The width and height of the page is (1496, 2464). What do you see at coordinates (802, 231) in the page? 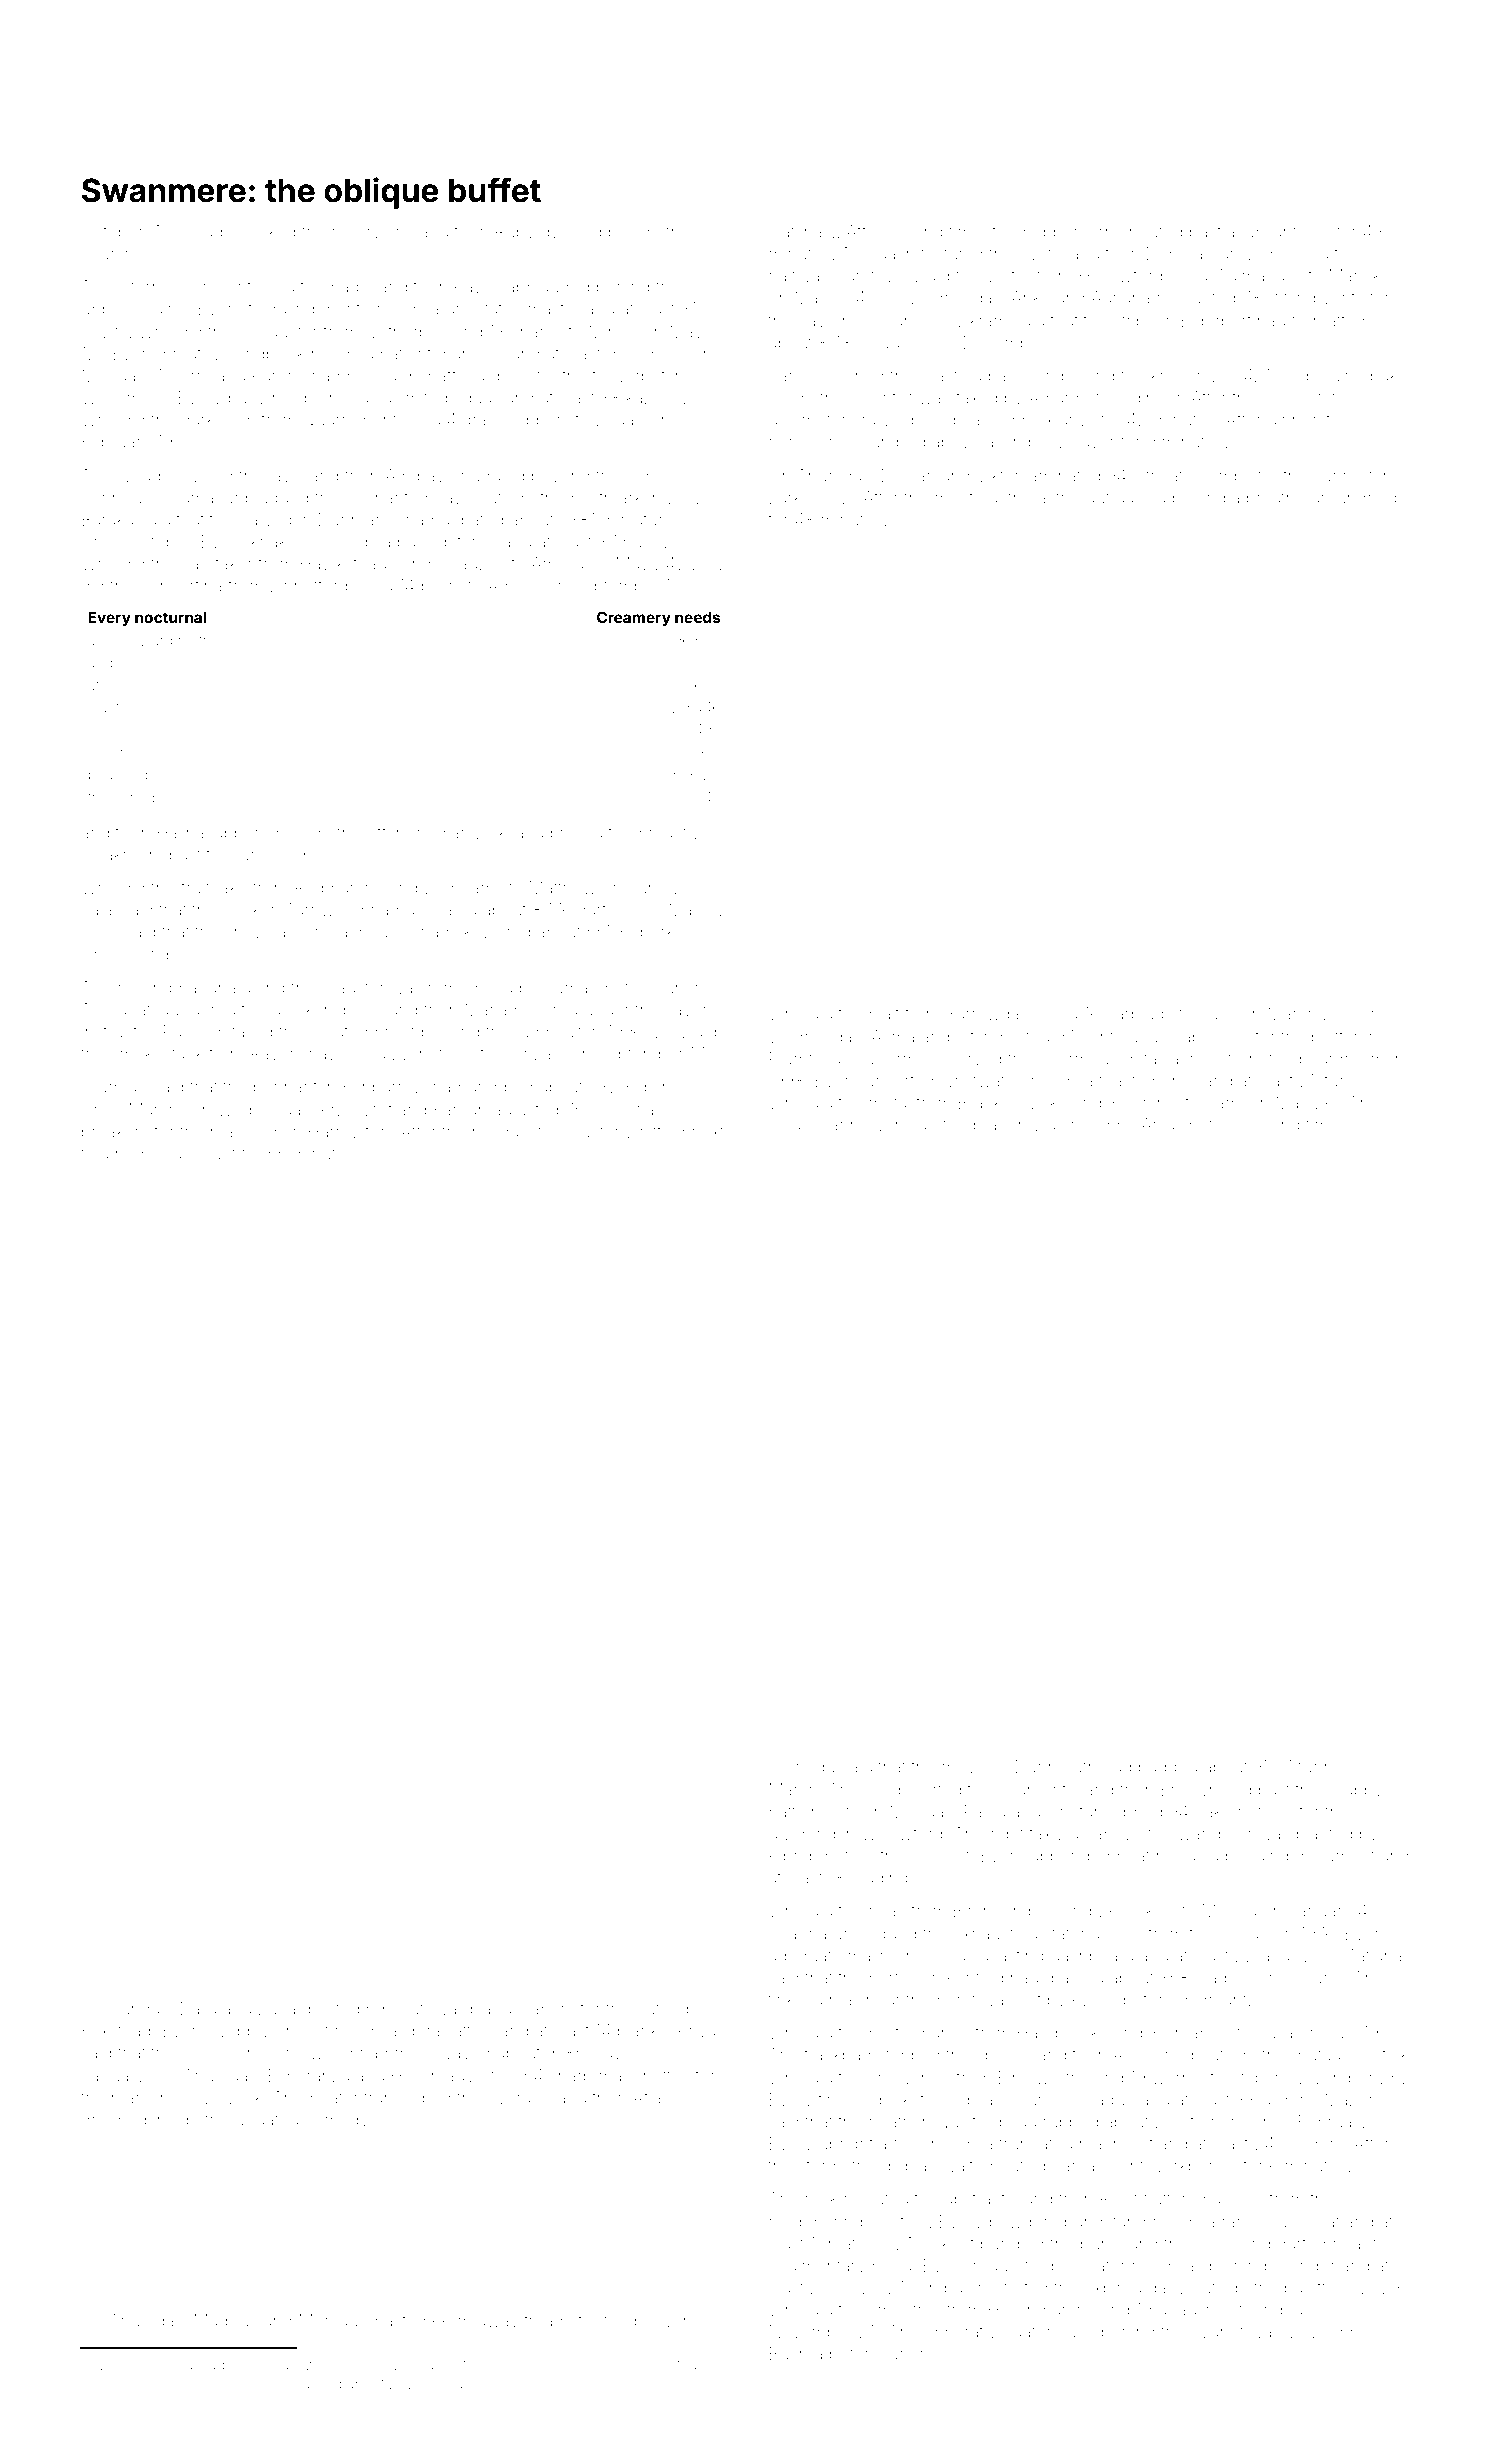
I see `Oatshaw` at bounding box center [802, 231].
